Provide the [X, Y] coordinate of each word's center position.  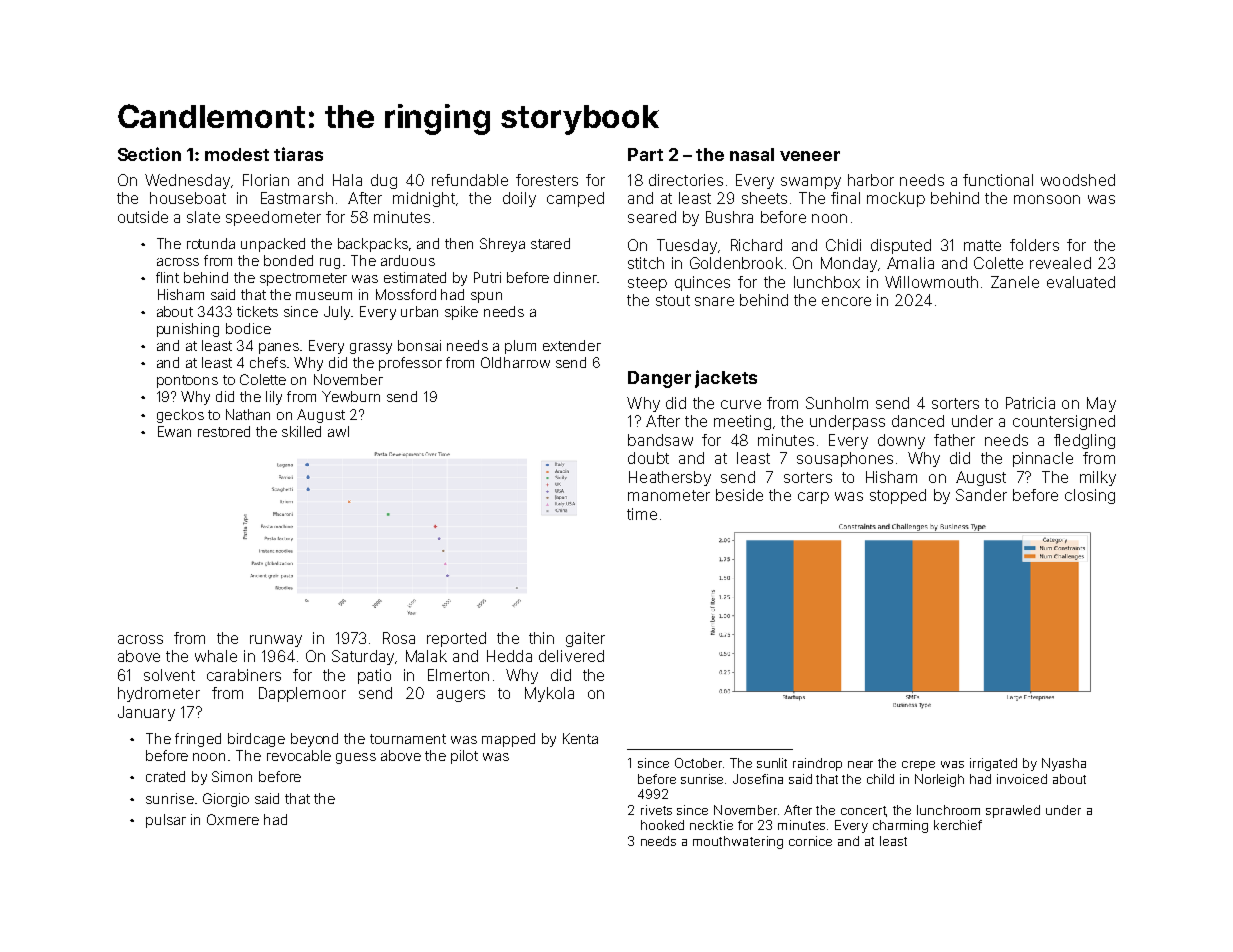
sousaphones [845, 459]
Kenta [580, 738]
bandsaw [660, 440]
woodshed [1078, 180]
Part [645, 154]
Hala [347, 180]
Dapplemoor [302, 694]
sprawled [1013, 811]
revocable [299, 755]
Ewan [174, 431]
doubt [648, 458]
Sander [981, 495]
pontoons [187, 381]
